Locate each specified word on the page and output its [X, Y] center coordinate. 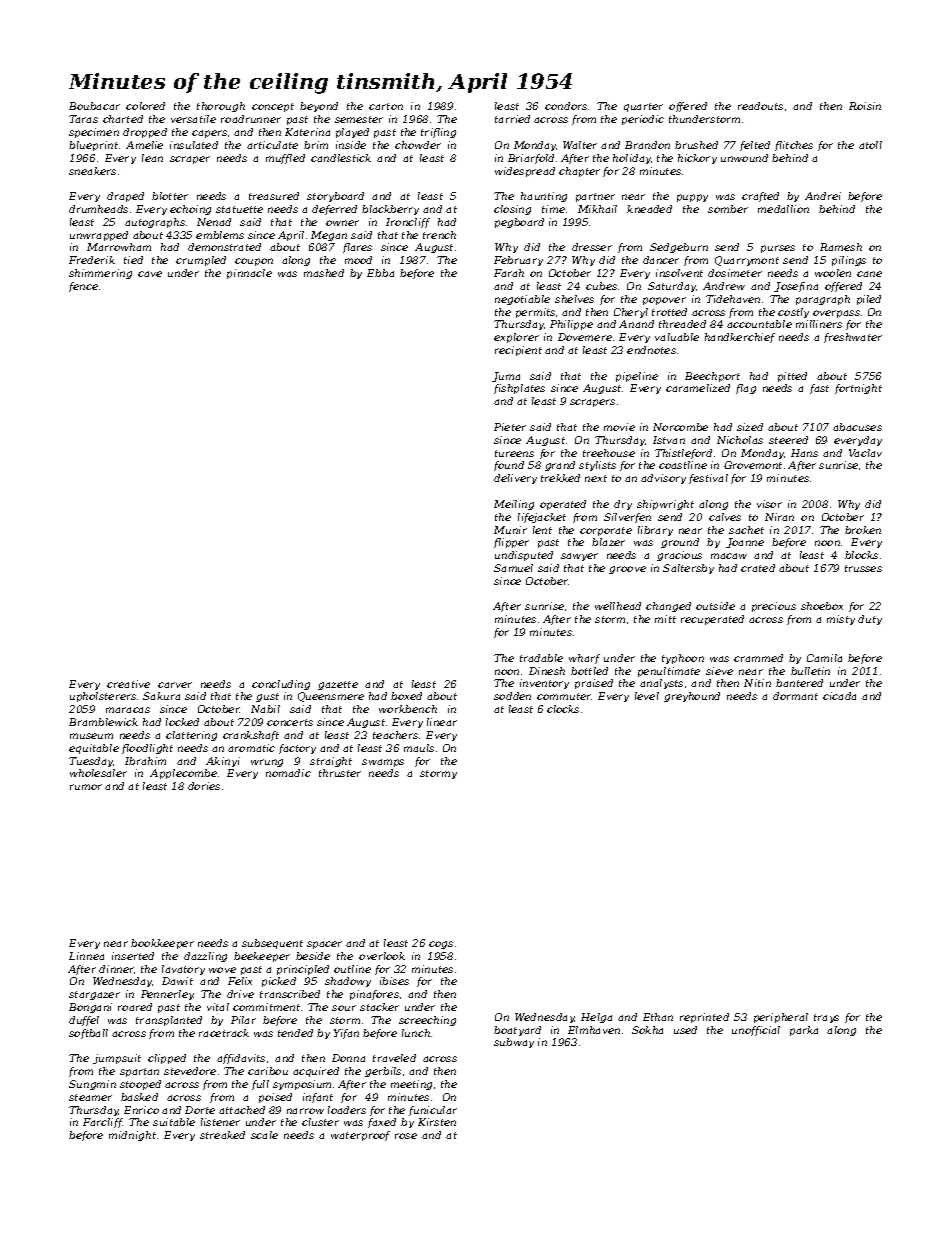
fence [83, 287]
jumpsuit [117, 1059]
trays [826, 1018]
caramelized [698, 388]
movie [619, 427]
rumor [86, 787]
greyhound [692, 697]
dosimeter [735, 273]
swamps [383, 763]
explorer [516, 338]
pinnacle [249, 274]
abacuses [857, 427]
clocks [563, 709]
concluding [281, 685]
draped [125, 197]
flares [357, 248]
